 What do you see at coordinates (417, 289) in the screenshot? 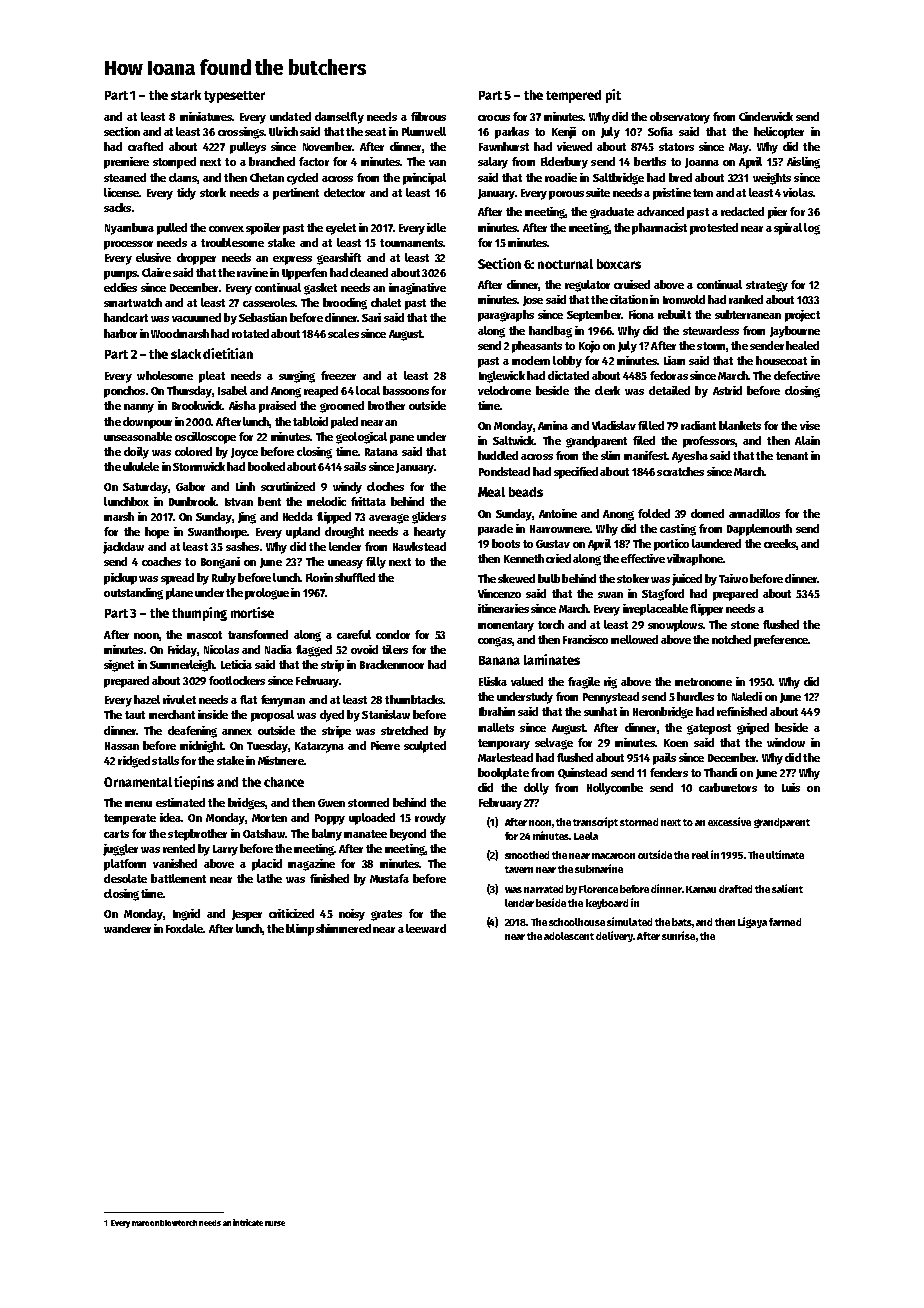
I see `imaginative` at bounding box center [417, 289].
